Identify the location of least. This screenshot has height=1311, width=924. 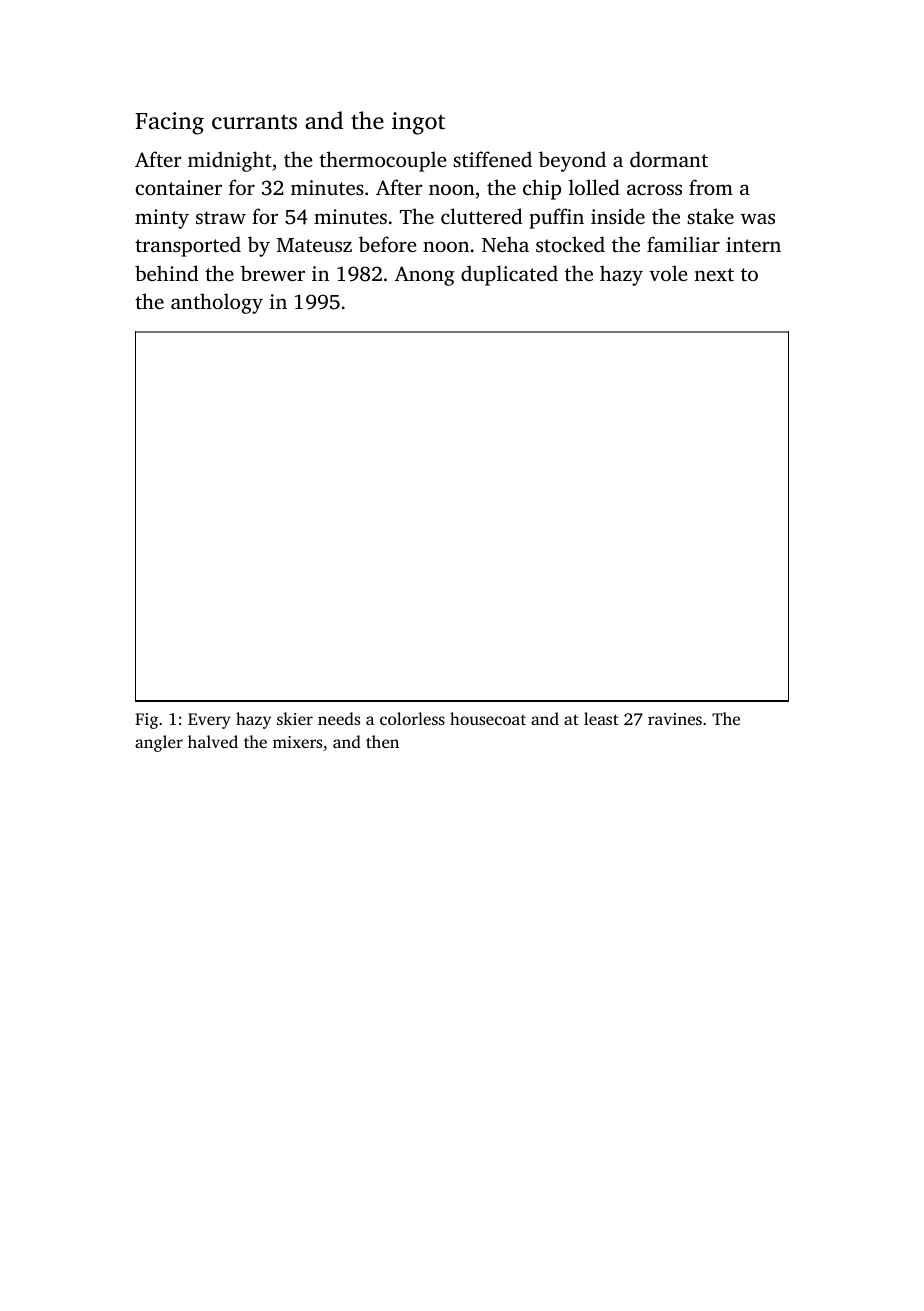
(601, 718).
